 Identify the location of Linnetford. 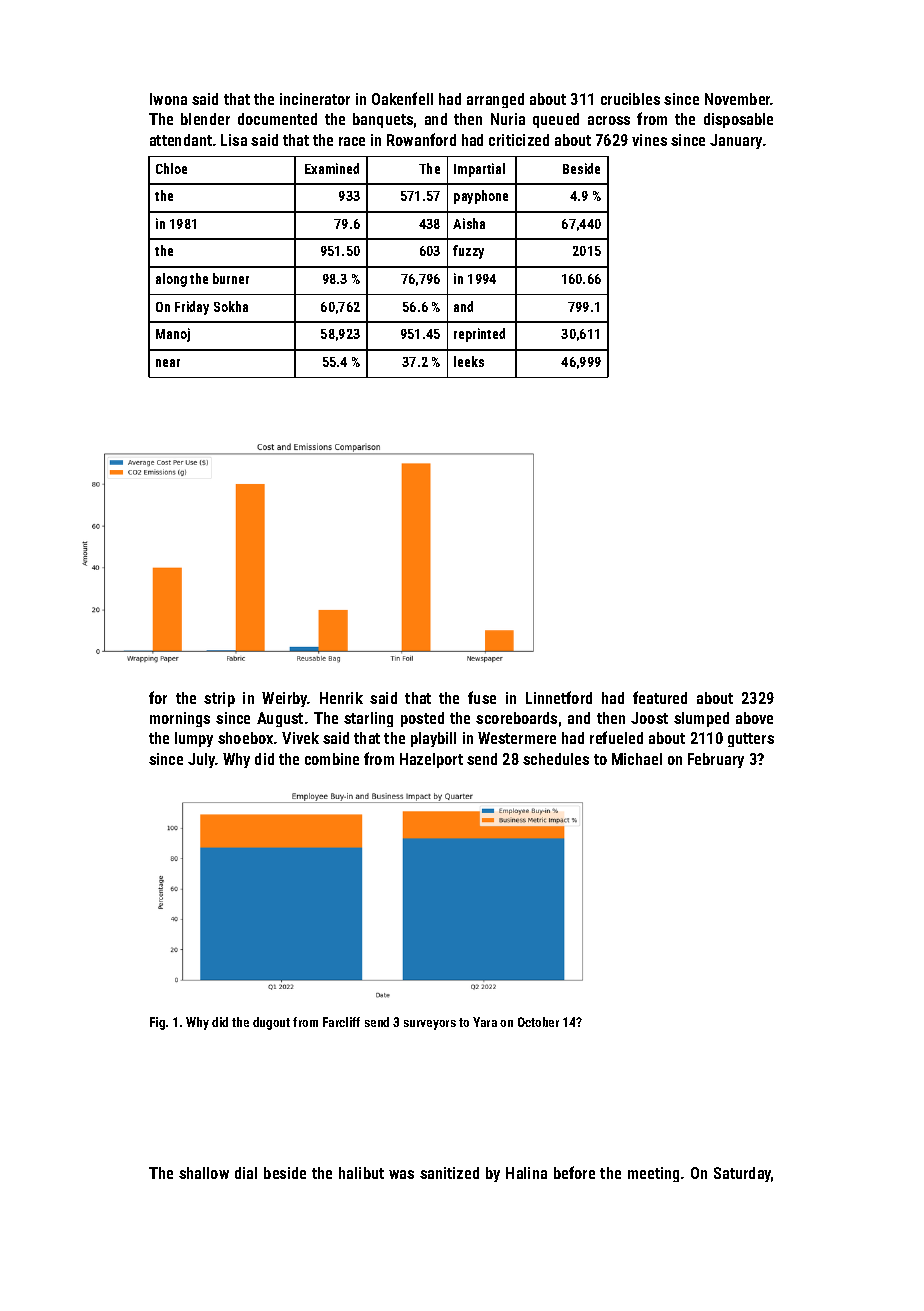
(559, 697).
